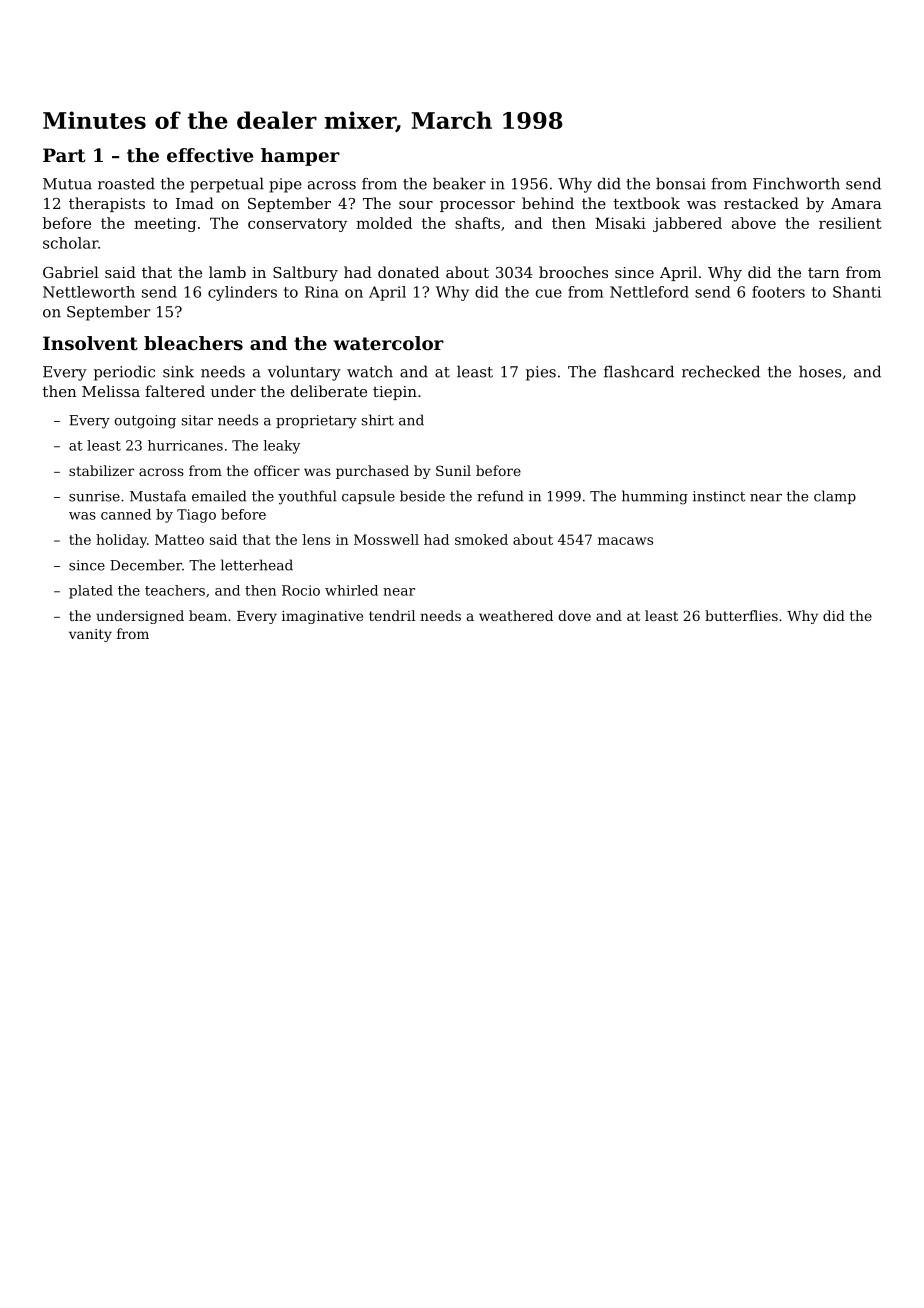 The width and height of the screenshot is (924, 1308). What do you see at coordinates (197, 420) in the screenshot?
I see `sitar` at bounding box center [197, 420].
